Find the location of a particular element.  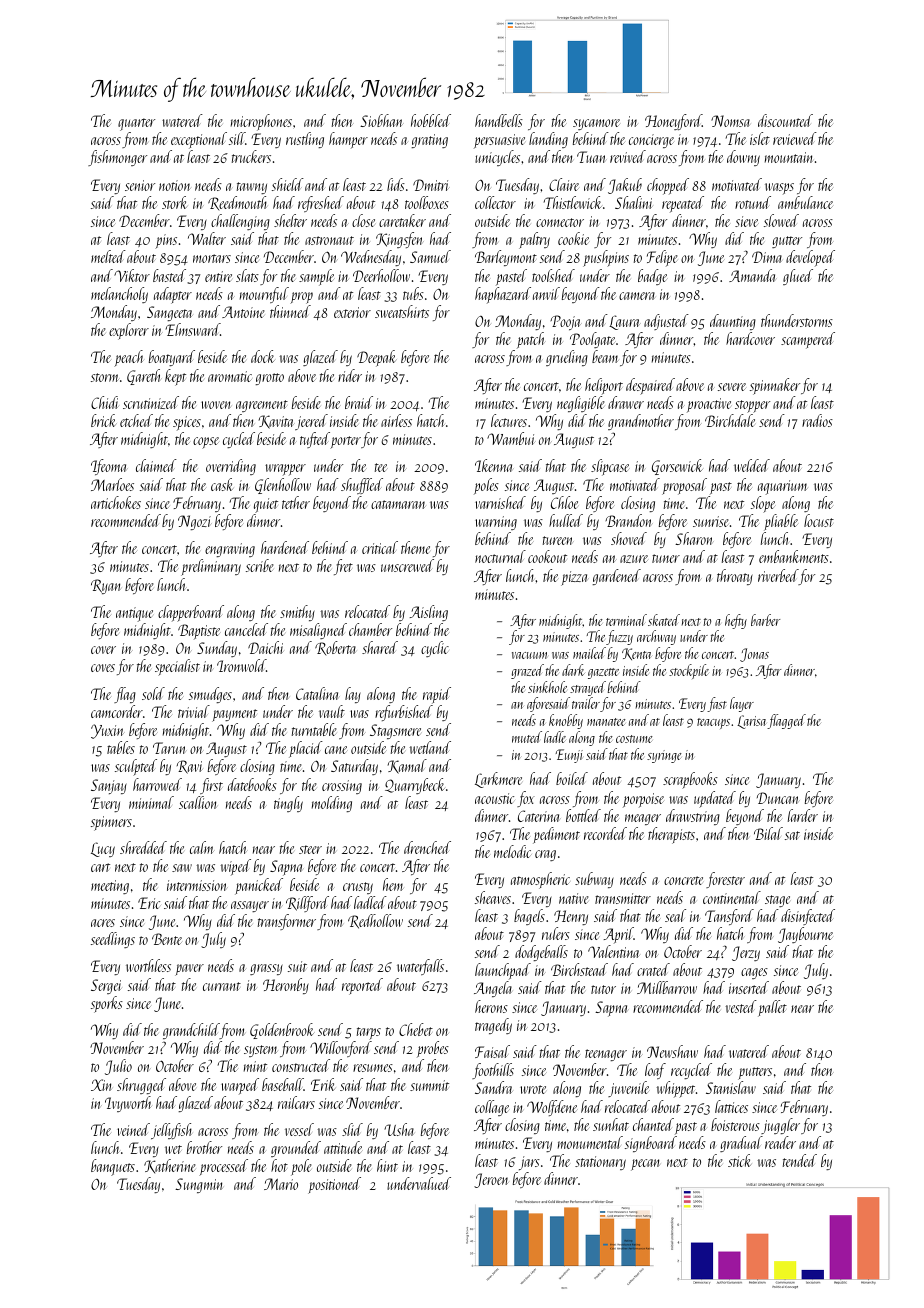

shelter is located at coordinates (290, 220).
